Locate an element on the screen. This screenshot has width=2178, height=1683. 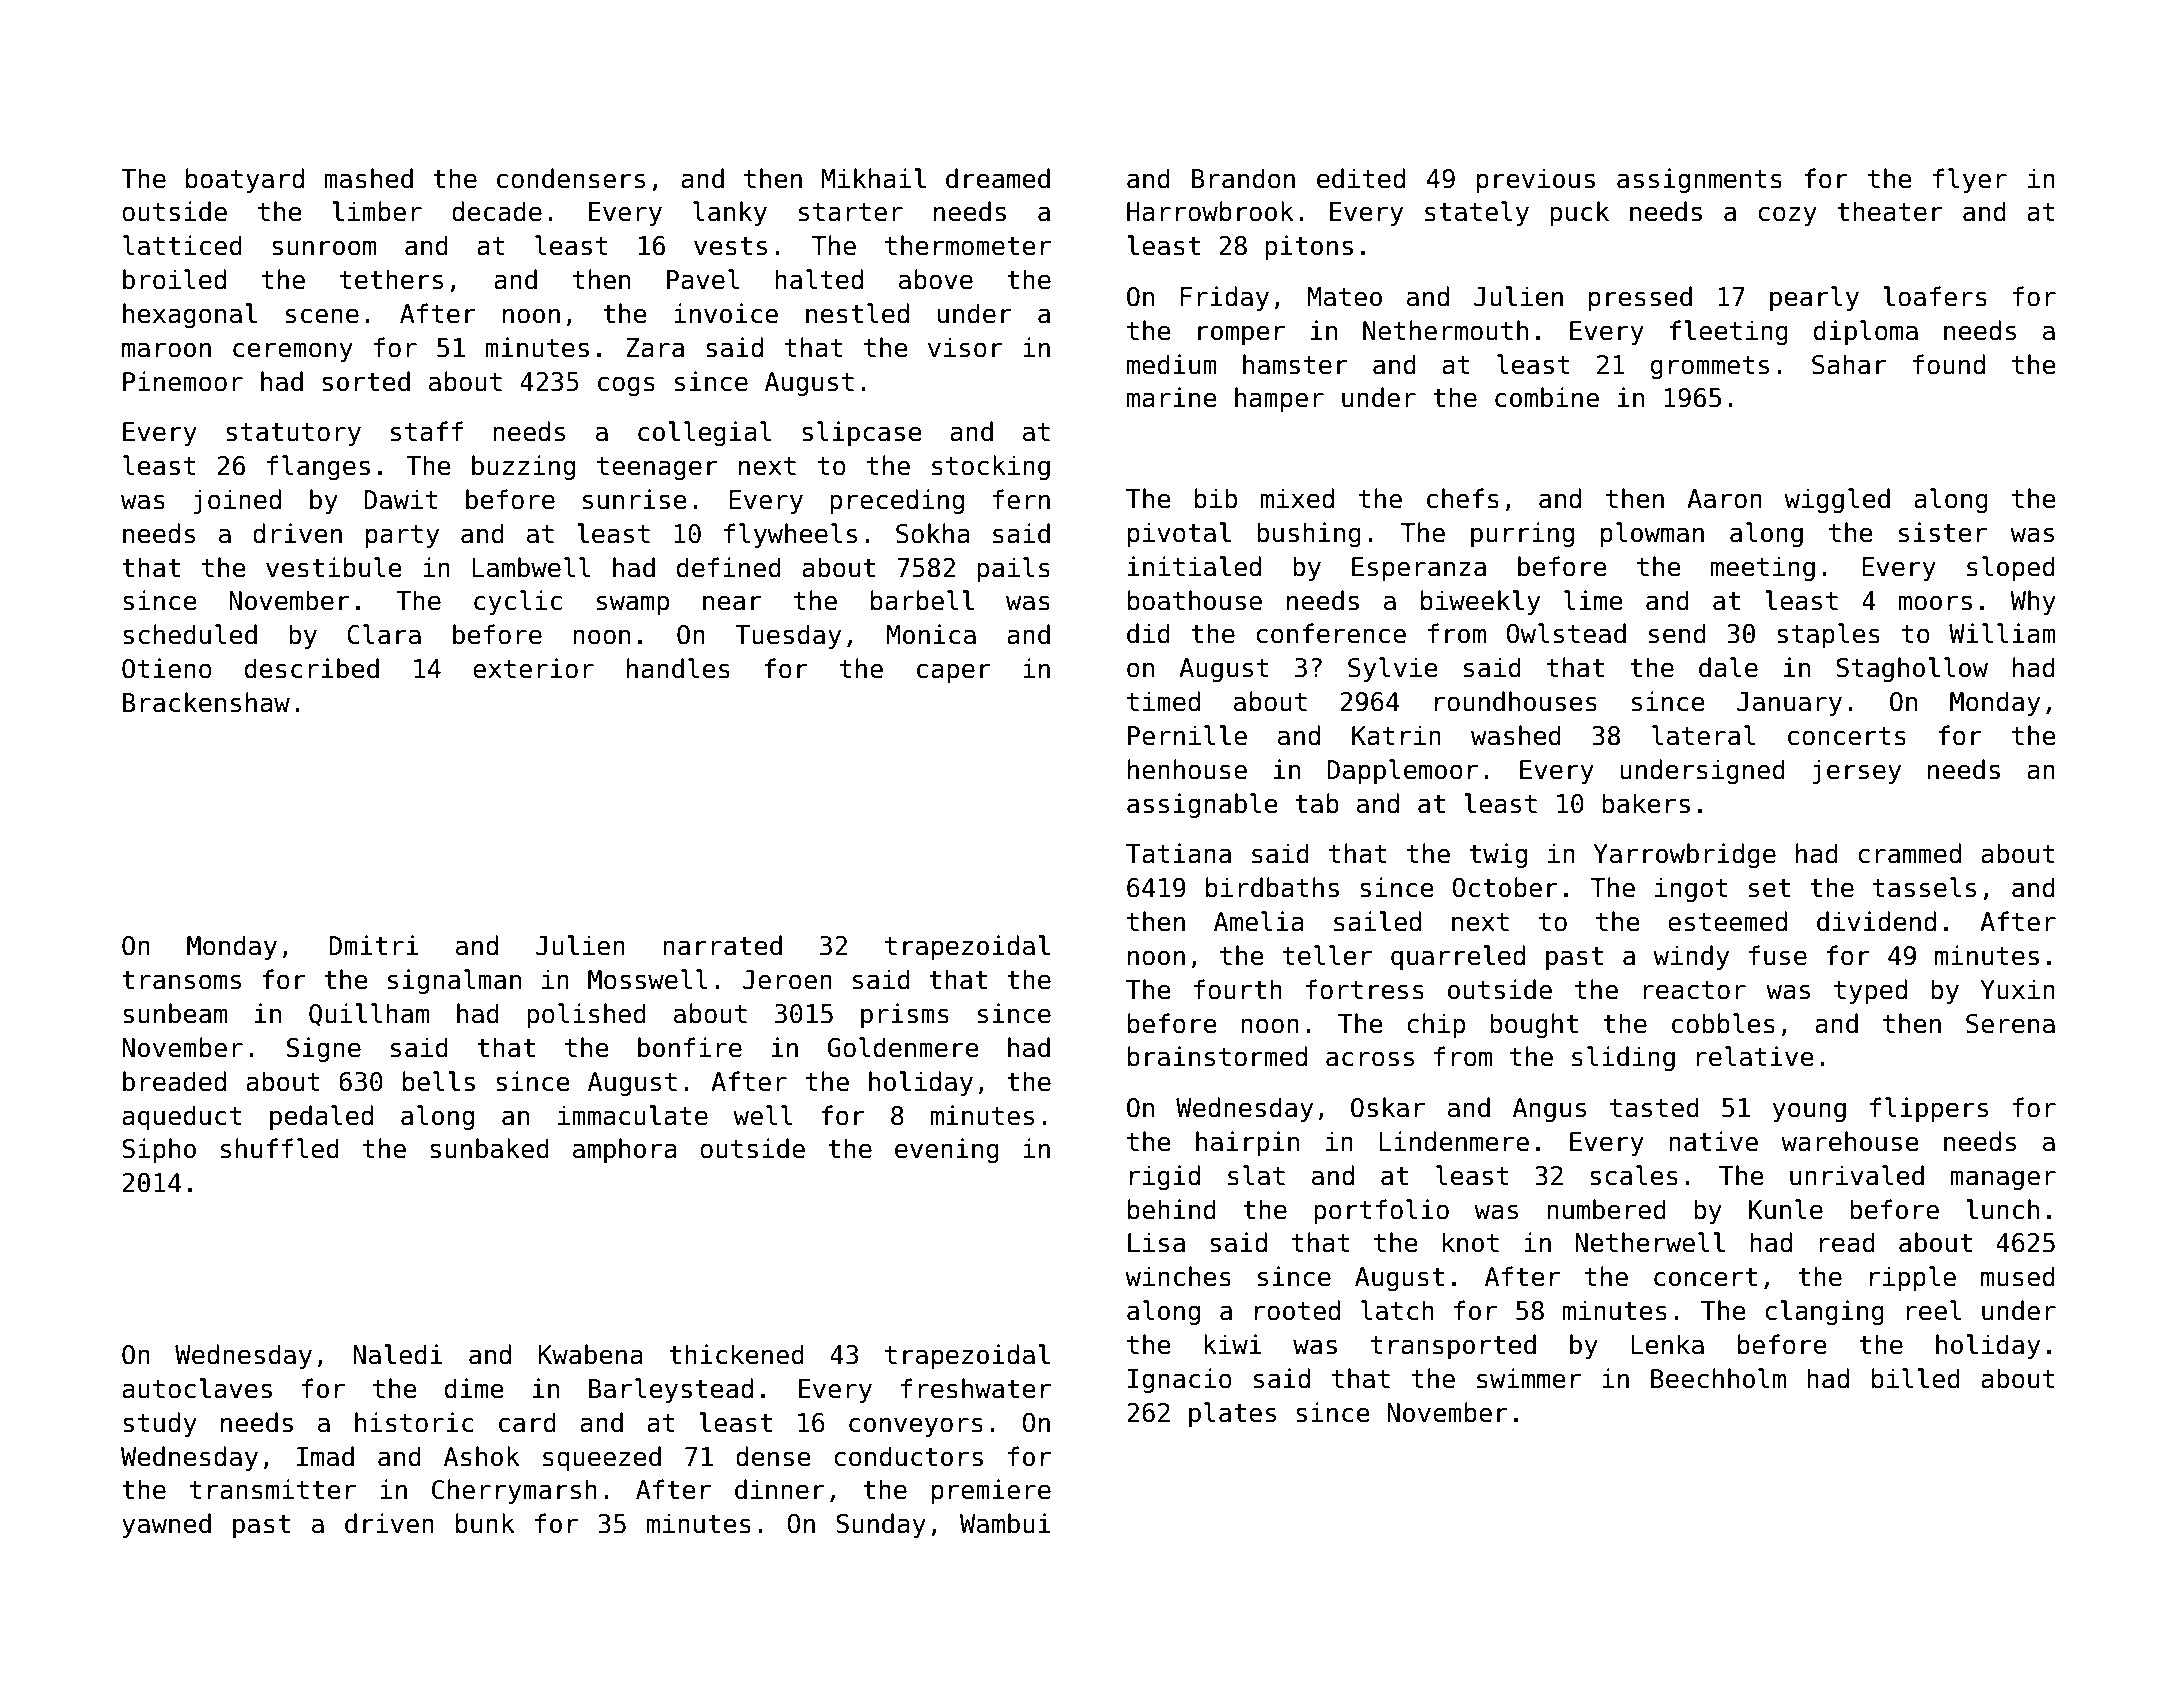
bunk is located at coordinates (485, 1523).
